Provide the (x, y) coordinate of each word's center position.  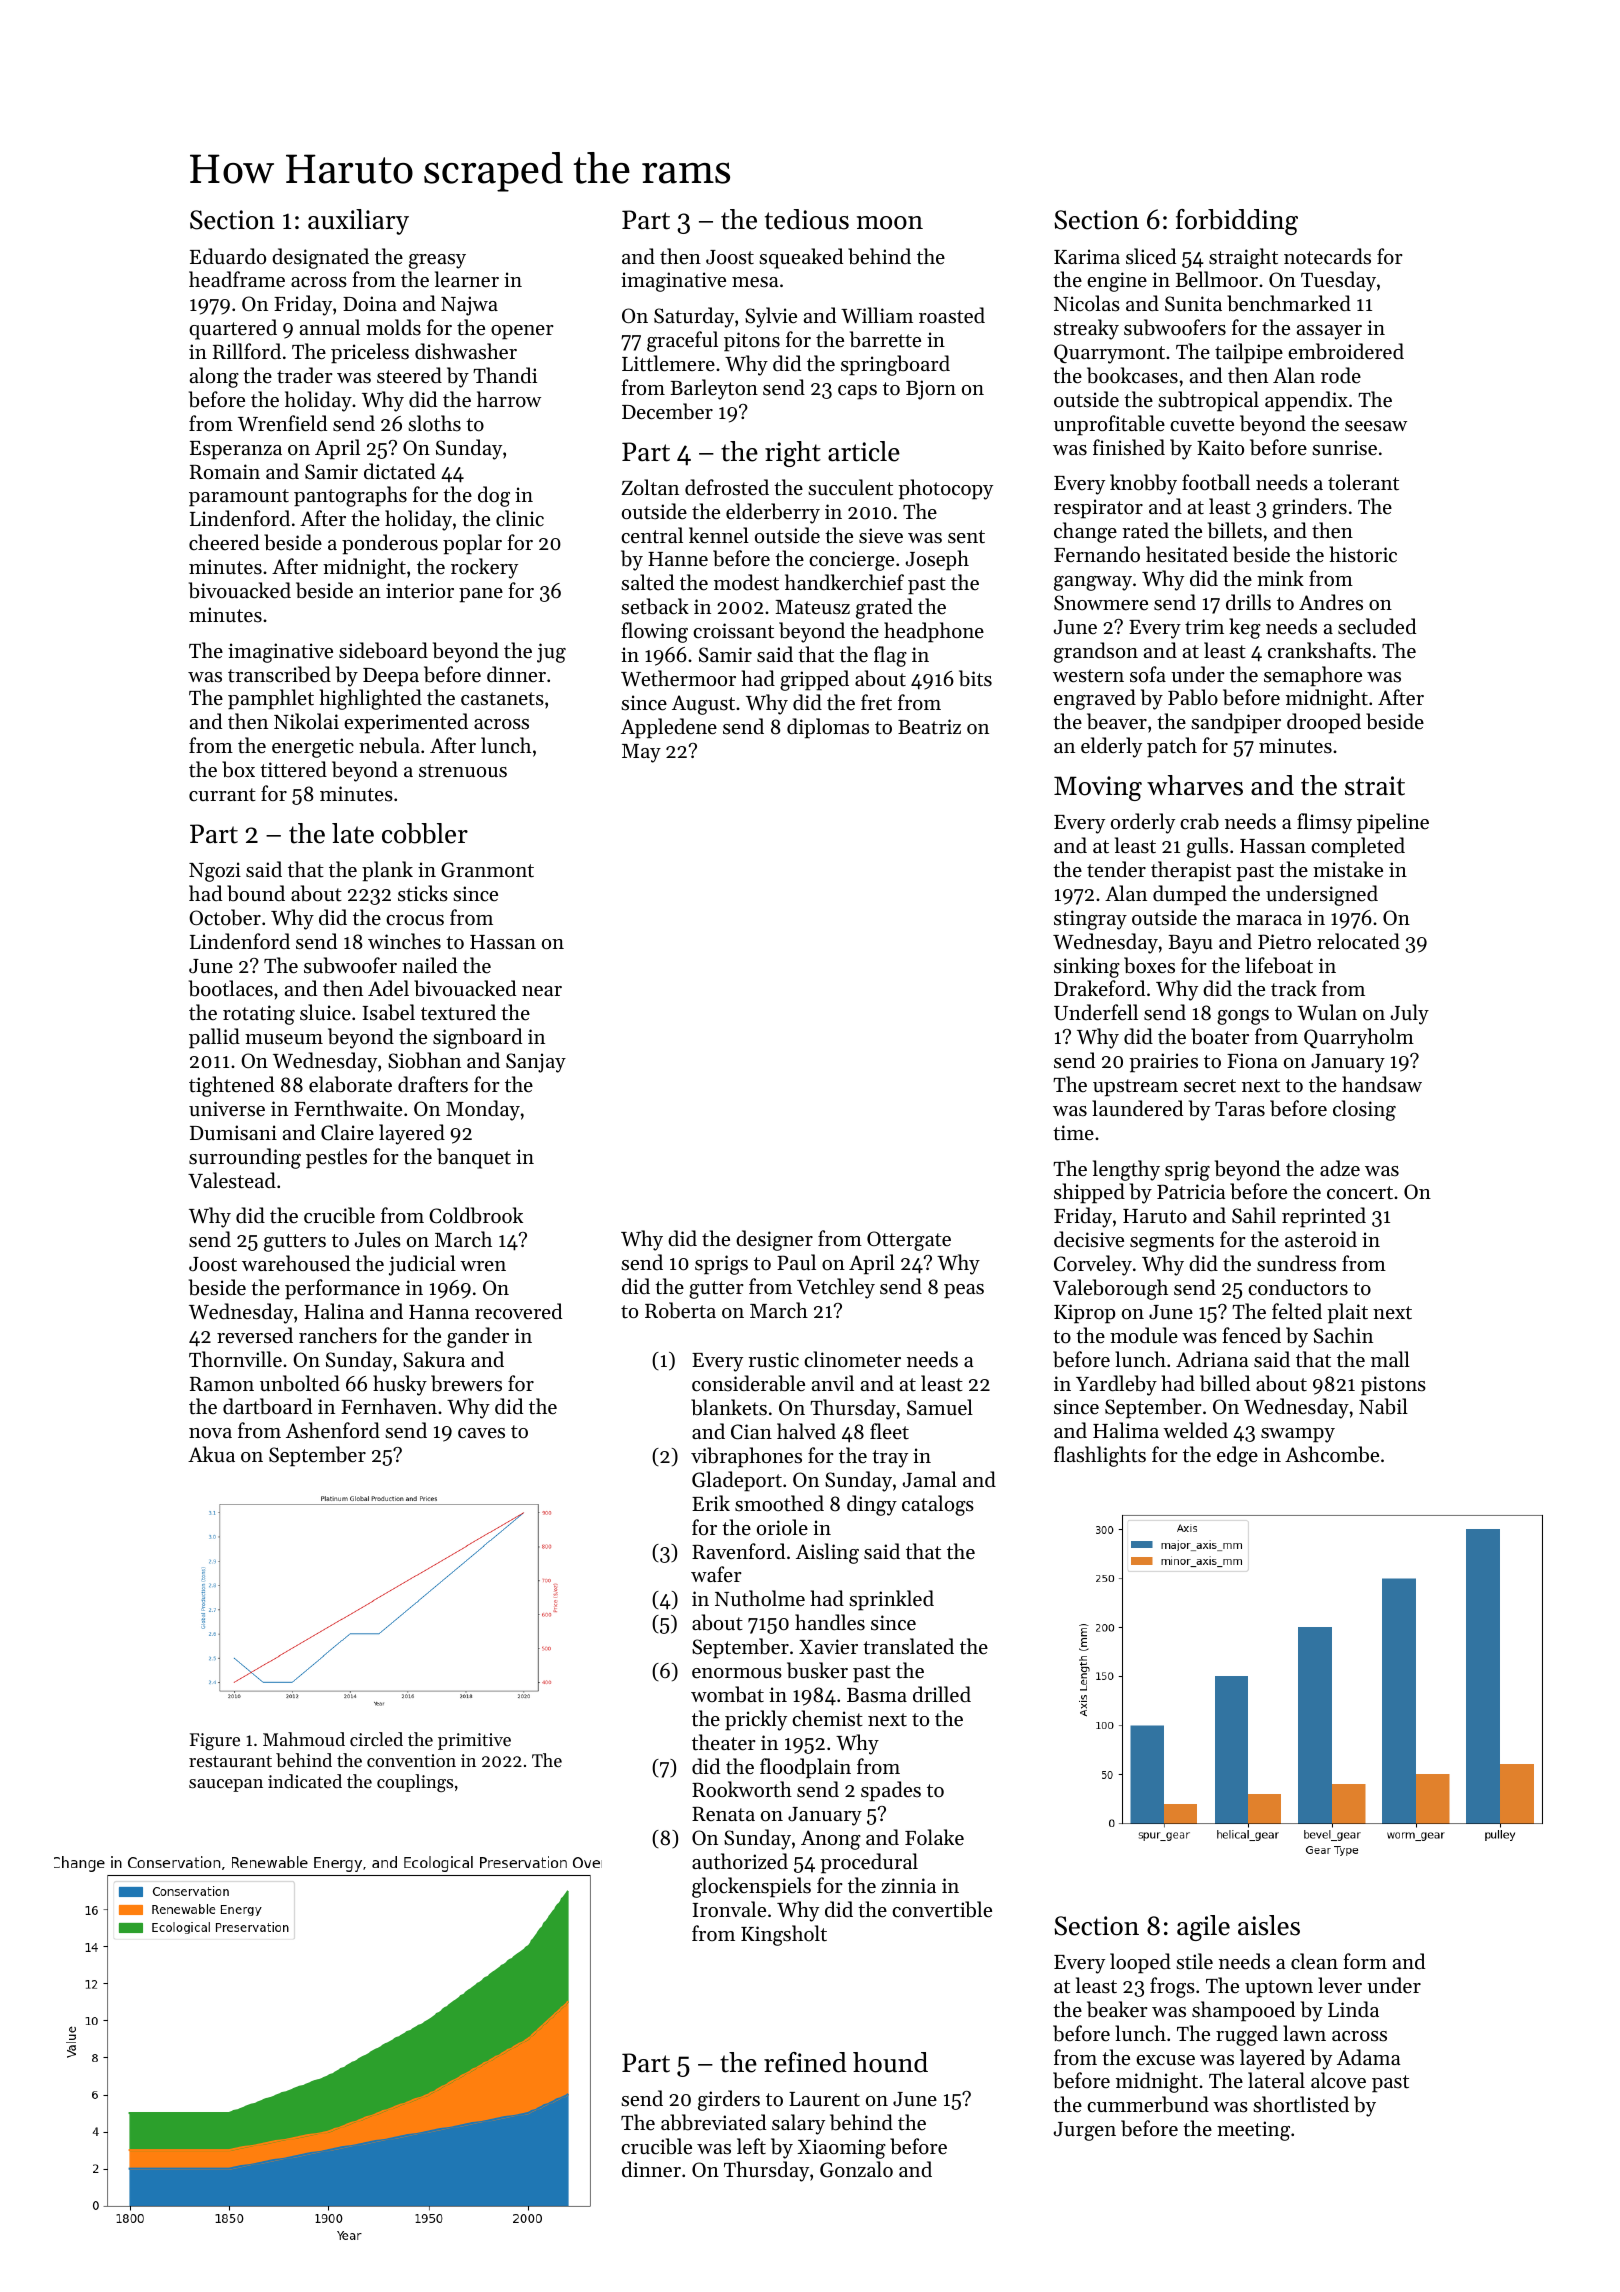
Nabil (1383, 1406)
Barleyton (714, 389)
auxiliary (358, 222)
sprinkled (891, 1600)
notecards (1327, 256)
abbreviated (713, 2122)
